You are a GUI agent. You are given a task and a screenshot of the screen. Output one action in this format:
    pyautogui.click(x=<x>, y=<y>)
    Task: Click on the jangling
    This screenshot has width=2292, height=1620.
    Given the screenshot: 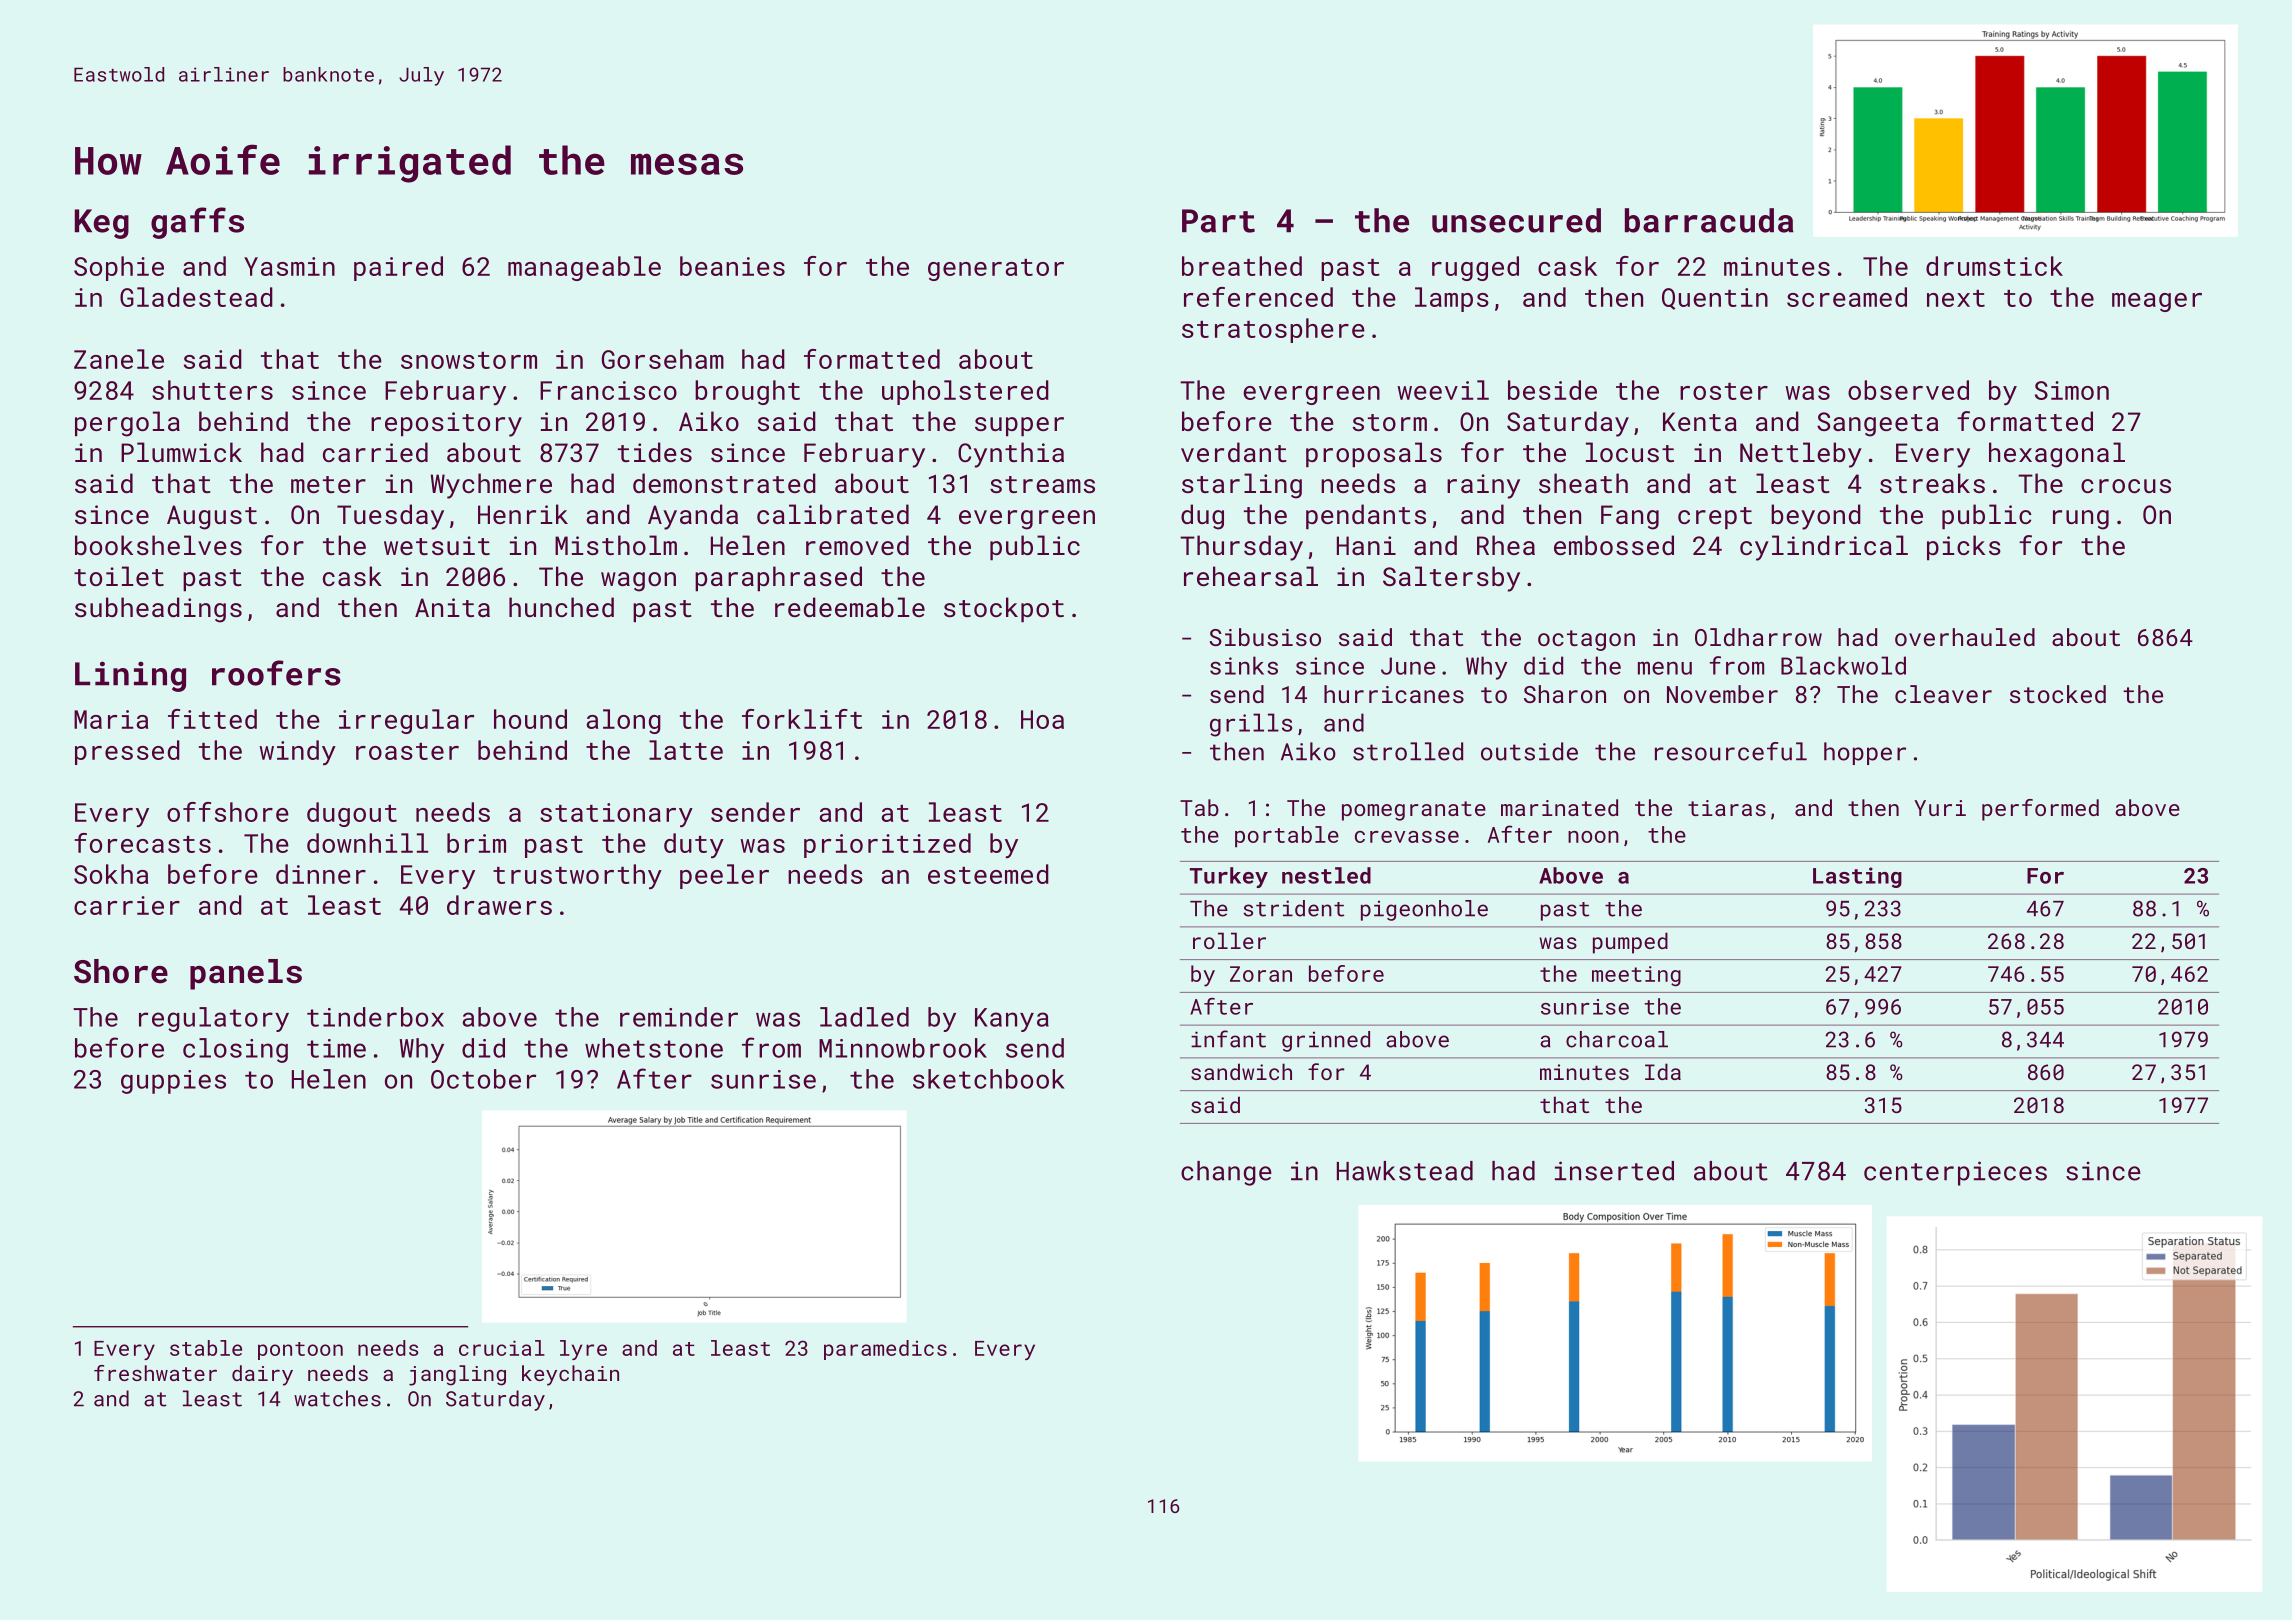 What is the action you would take?
    pyautogui.click(x=457, y=1375)
